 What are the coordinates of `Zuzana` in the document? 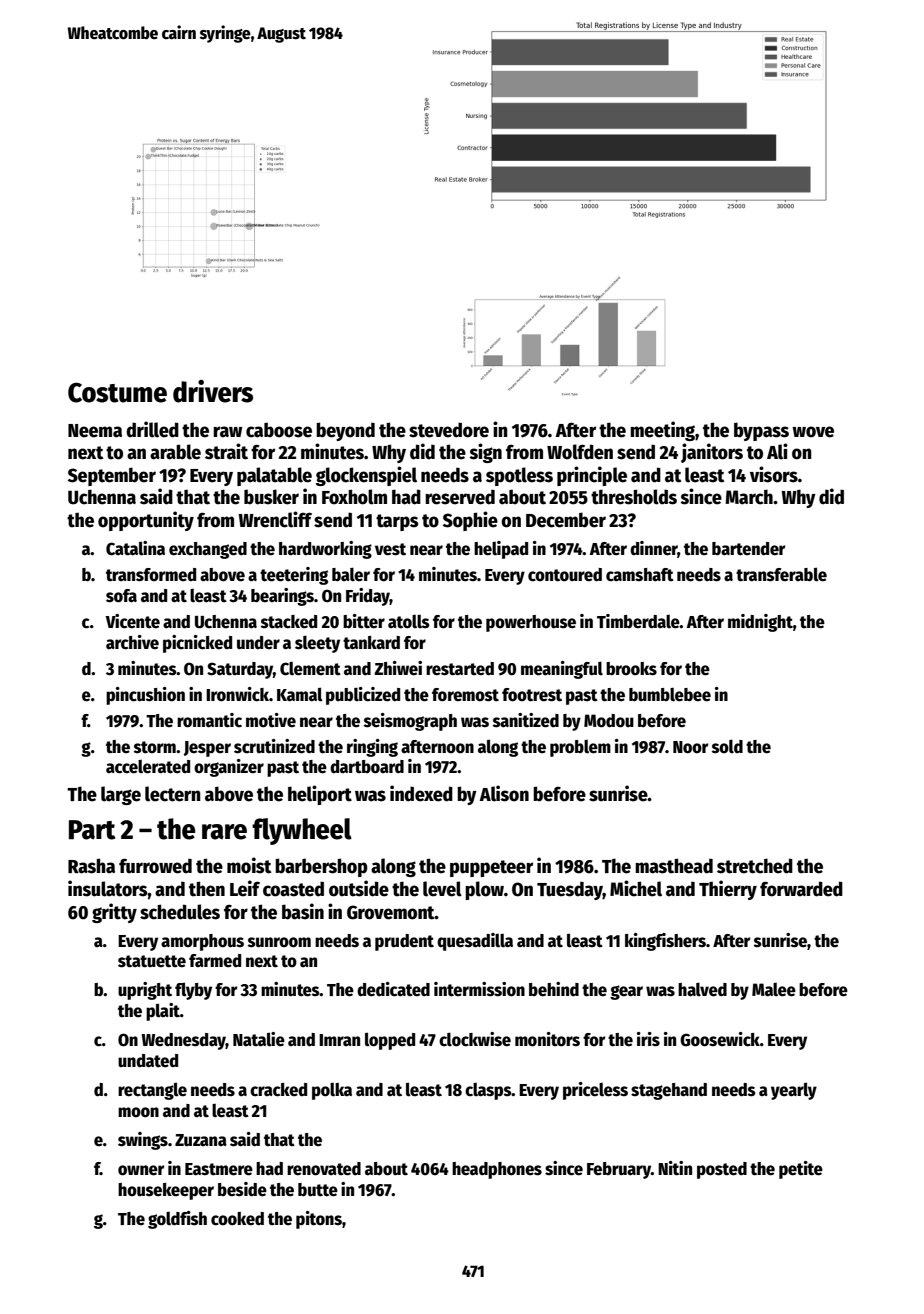 It's located at (201, 1140).
